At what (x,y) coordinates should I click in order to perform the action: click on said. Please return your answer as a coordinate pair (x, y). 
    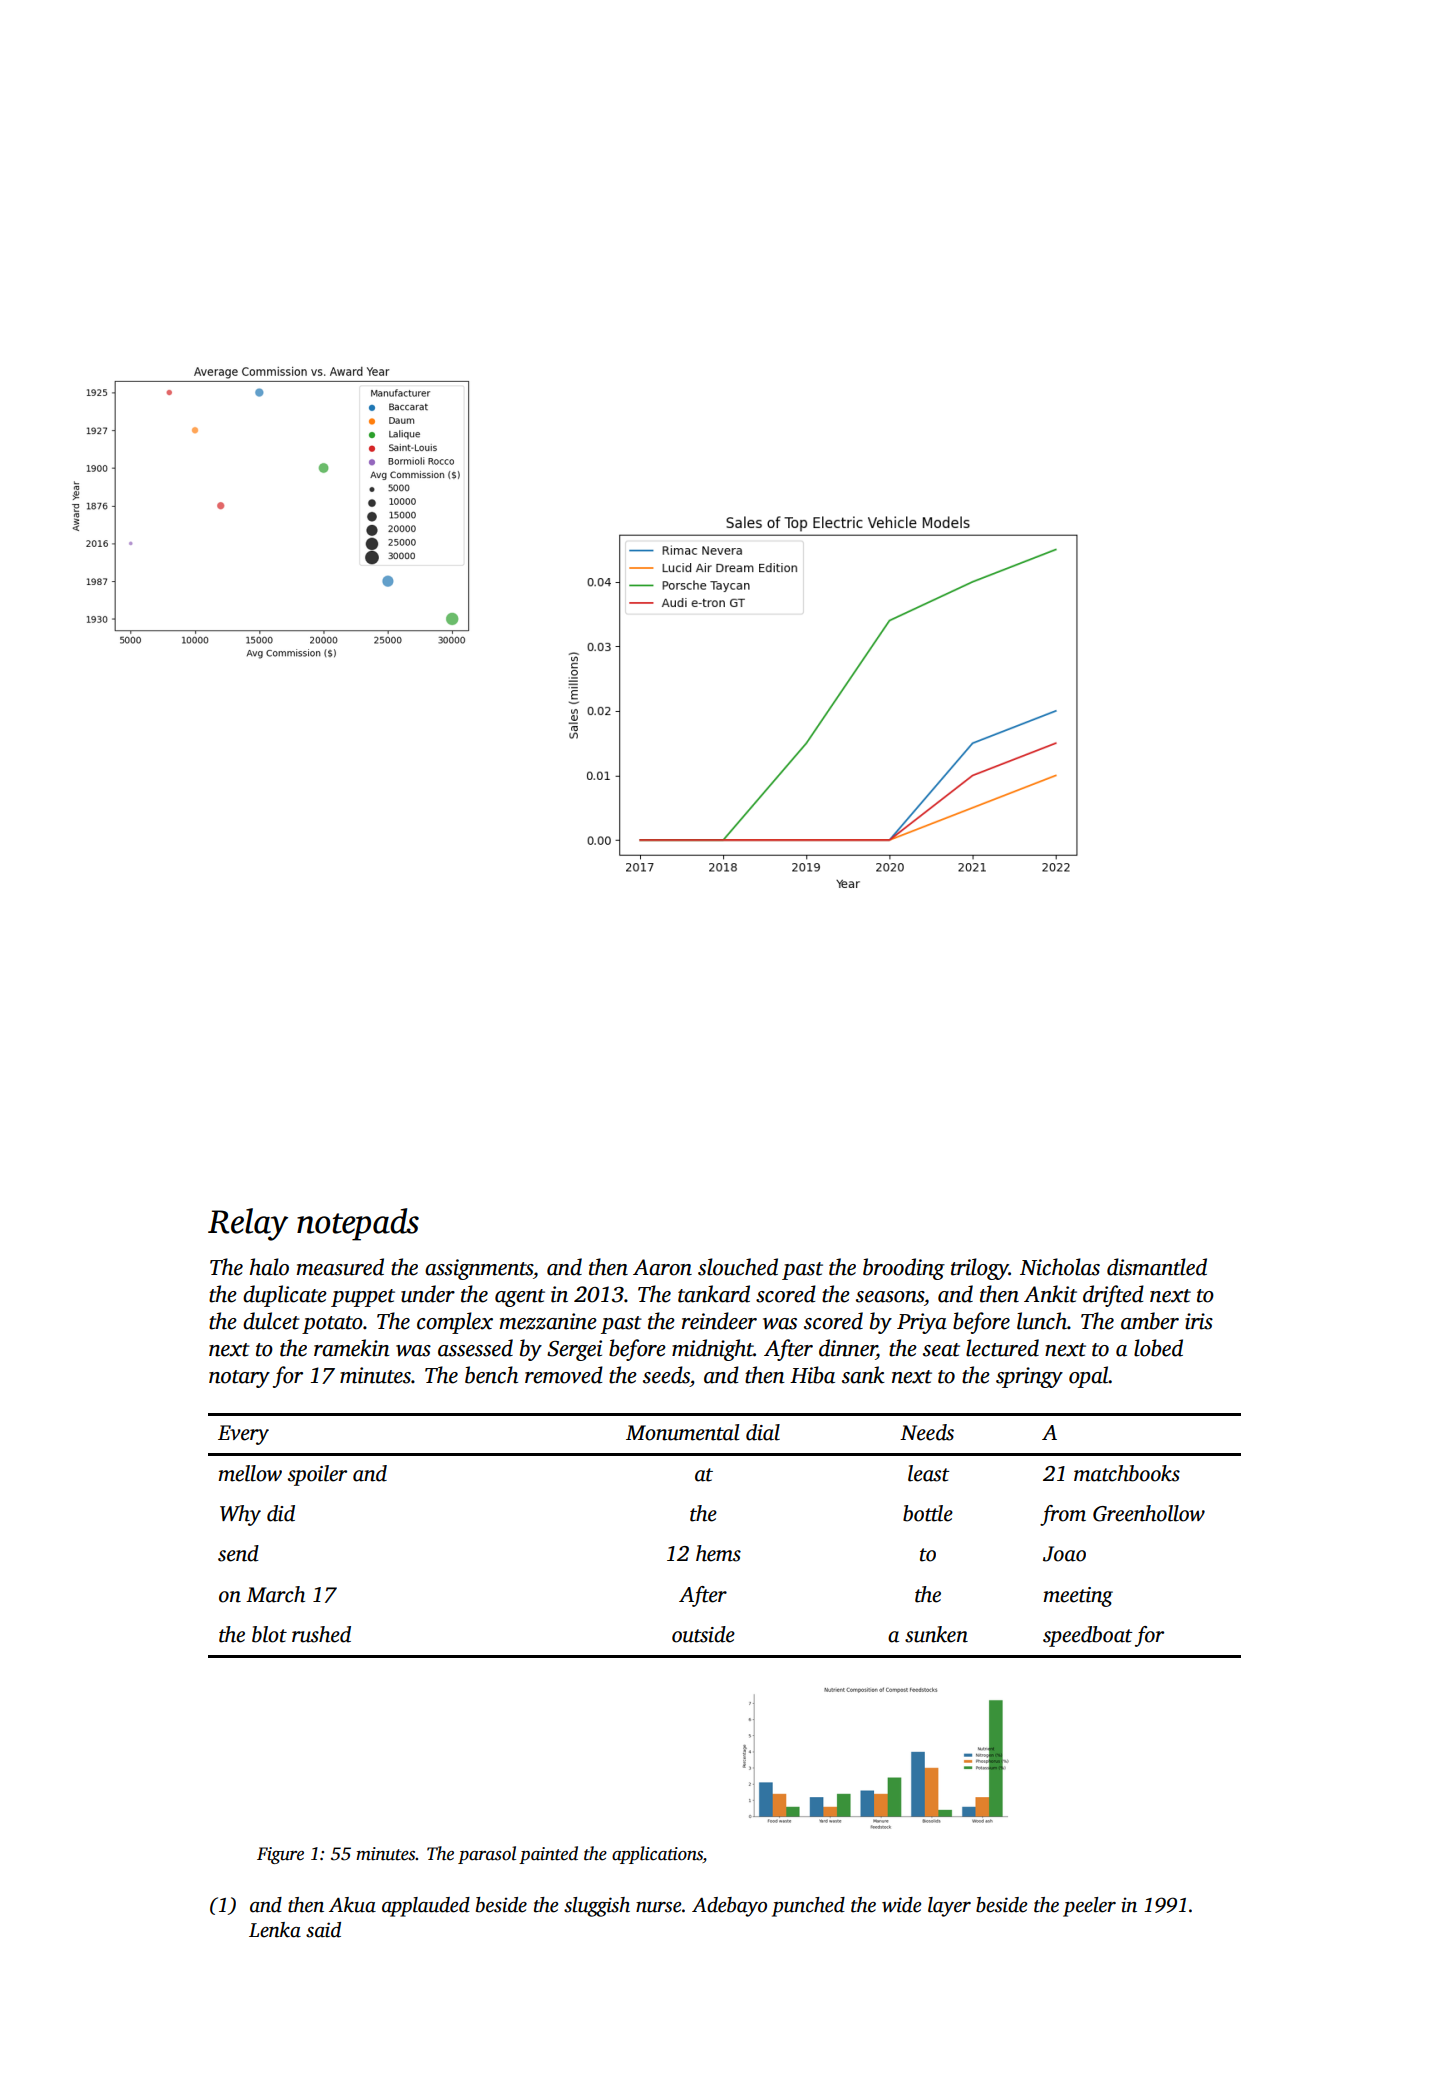
    Looking at the image, I should click on (323, 1930).
